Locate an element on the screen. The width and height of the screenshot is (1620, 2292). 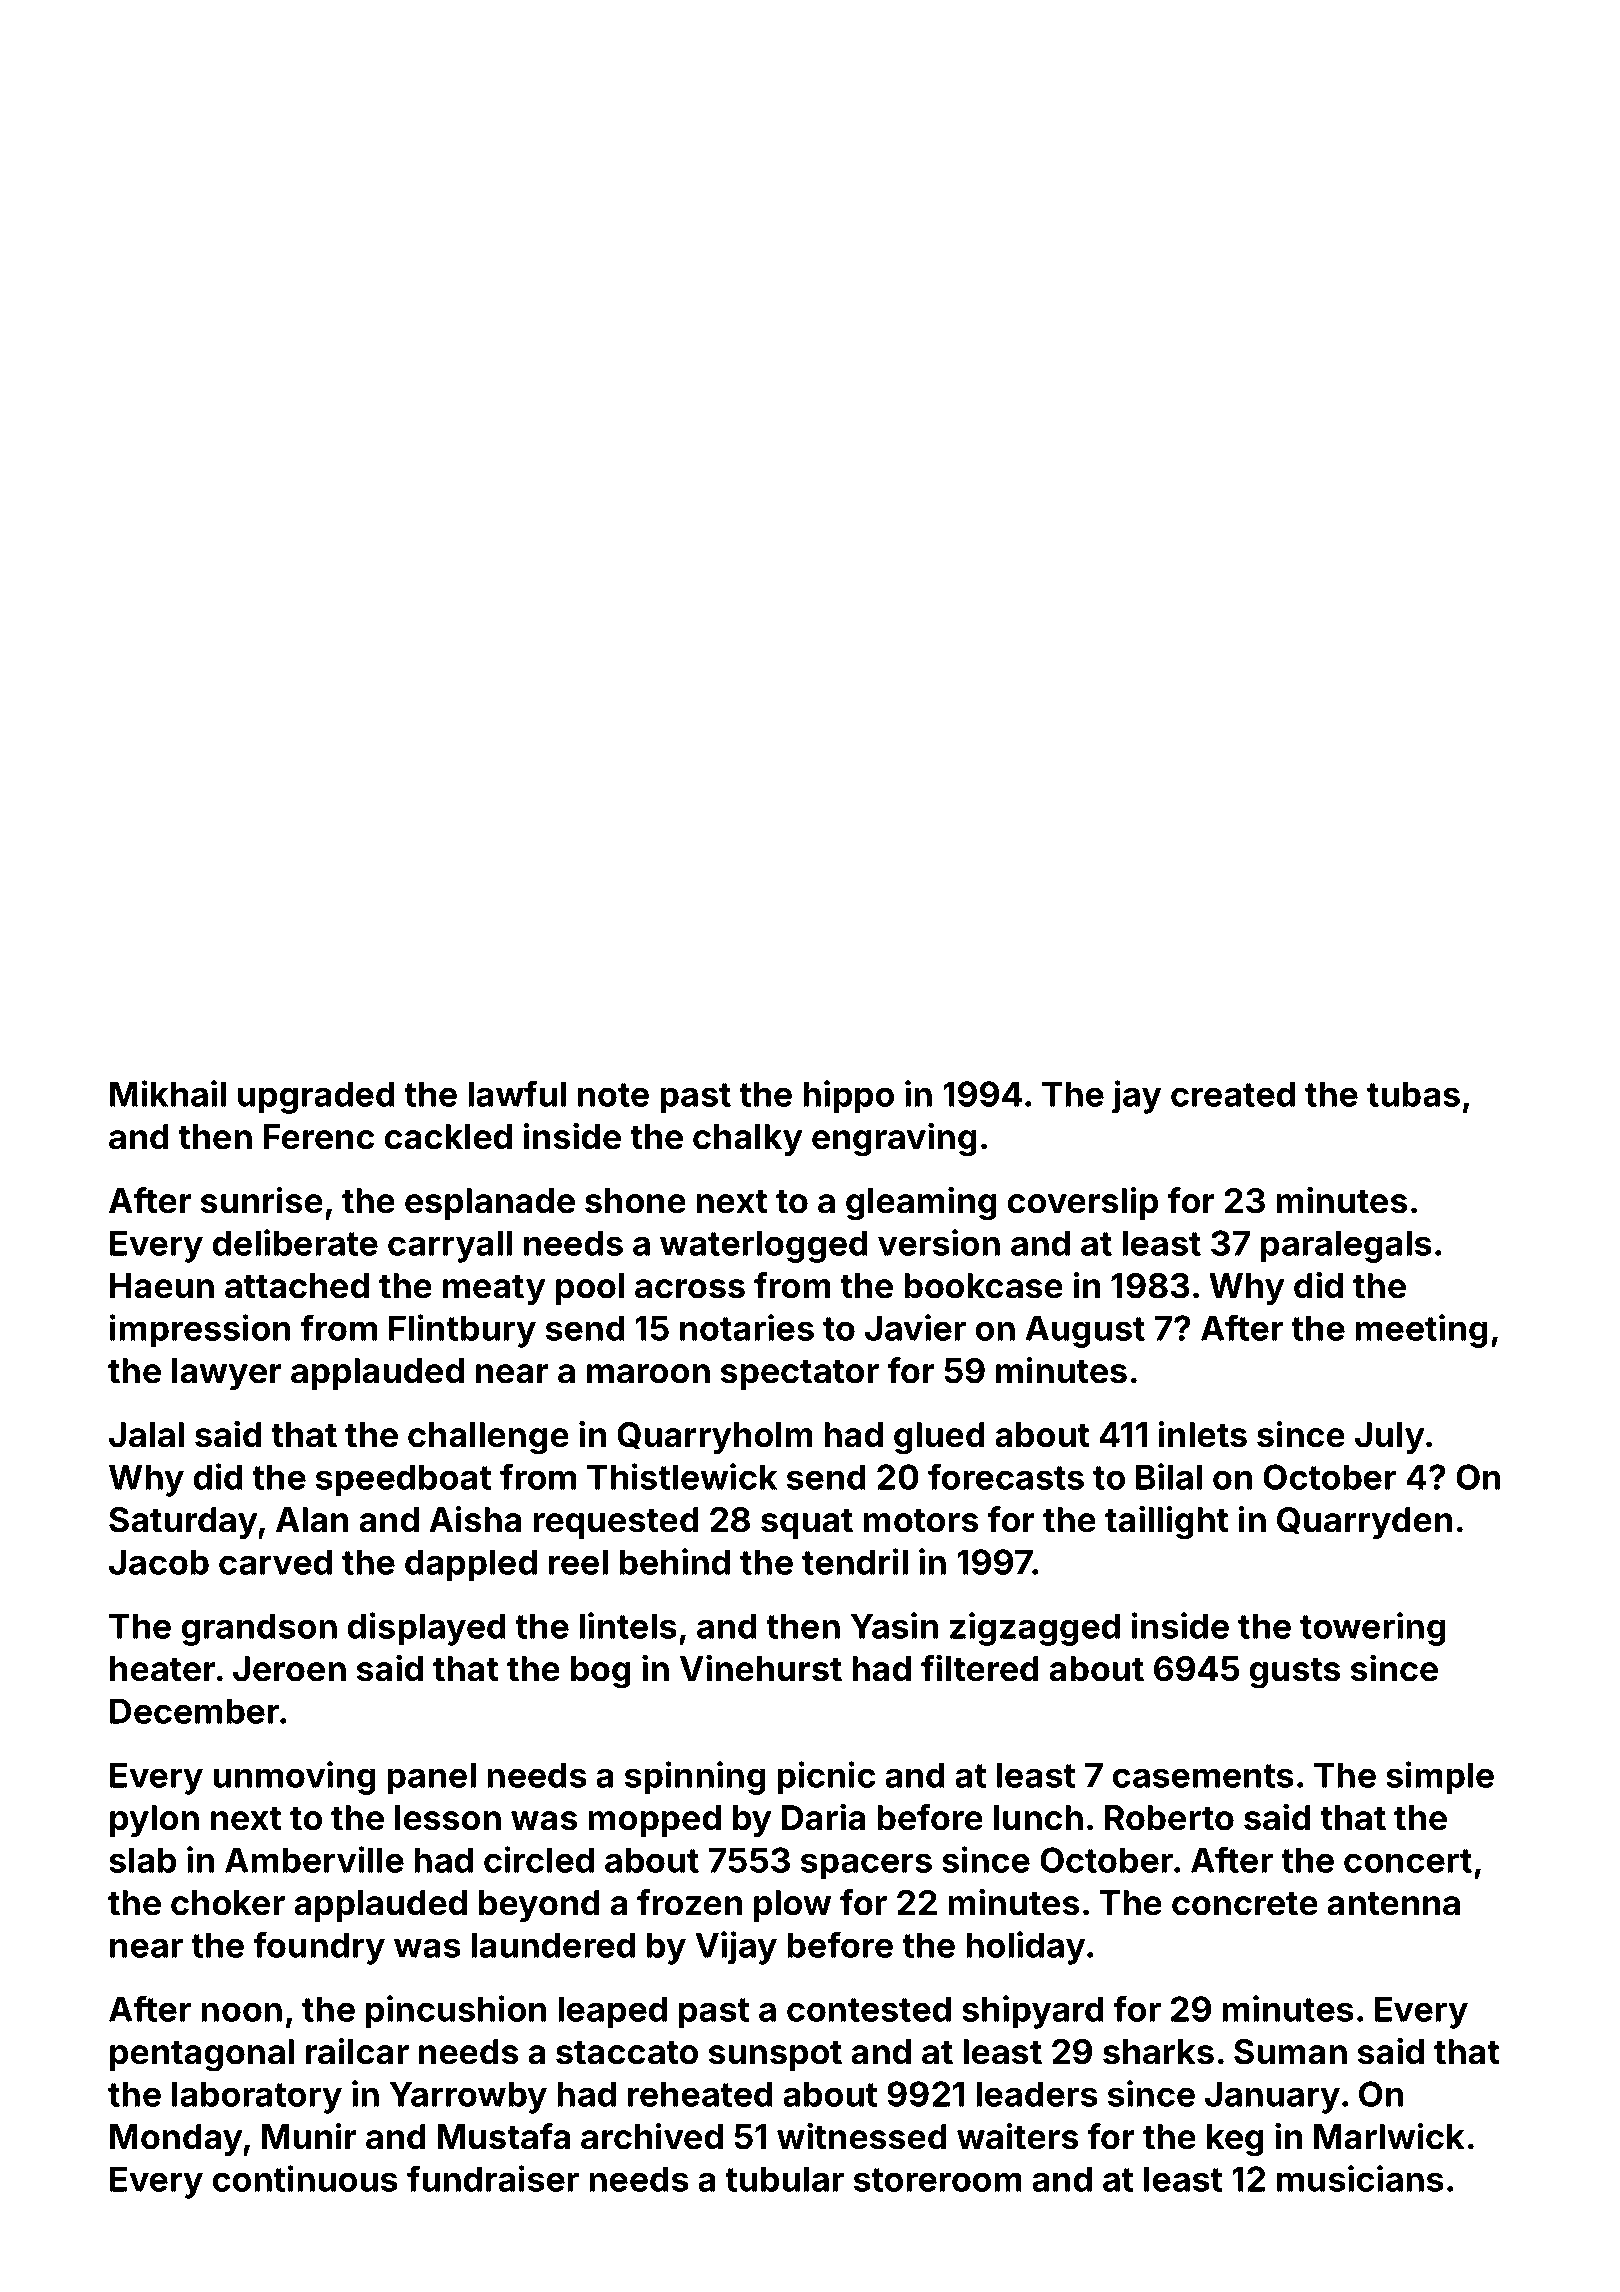
note is located at coordinates (613, 1095).
